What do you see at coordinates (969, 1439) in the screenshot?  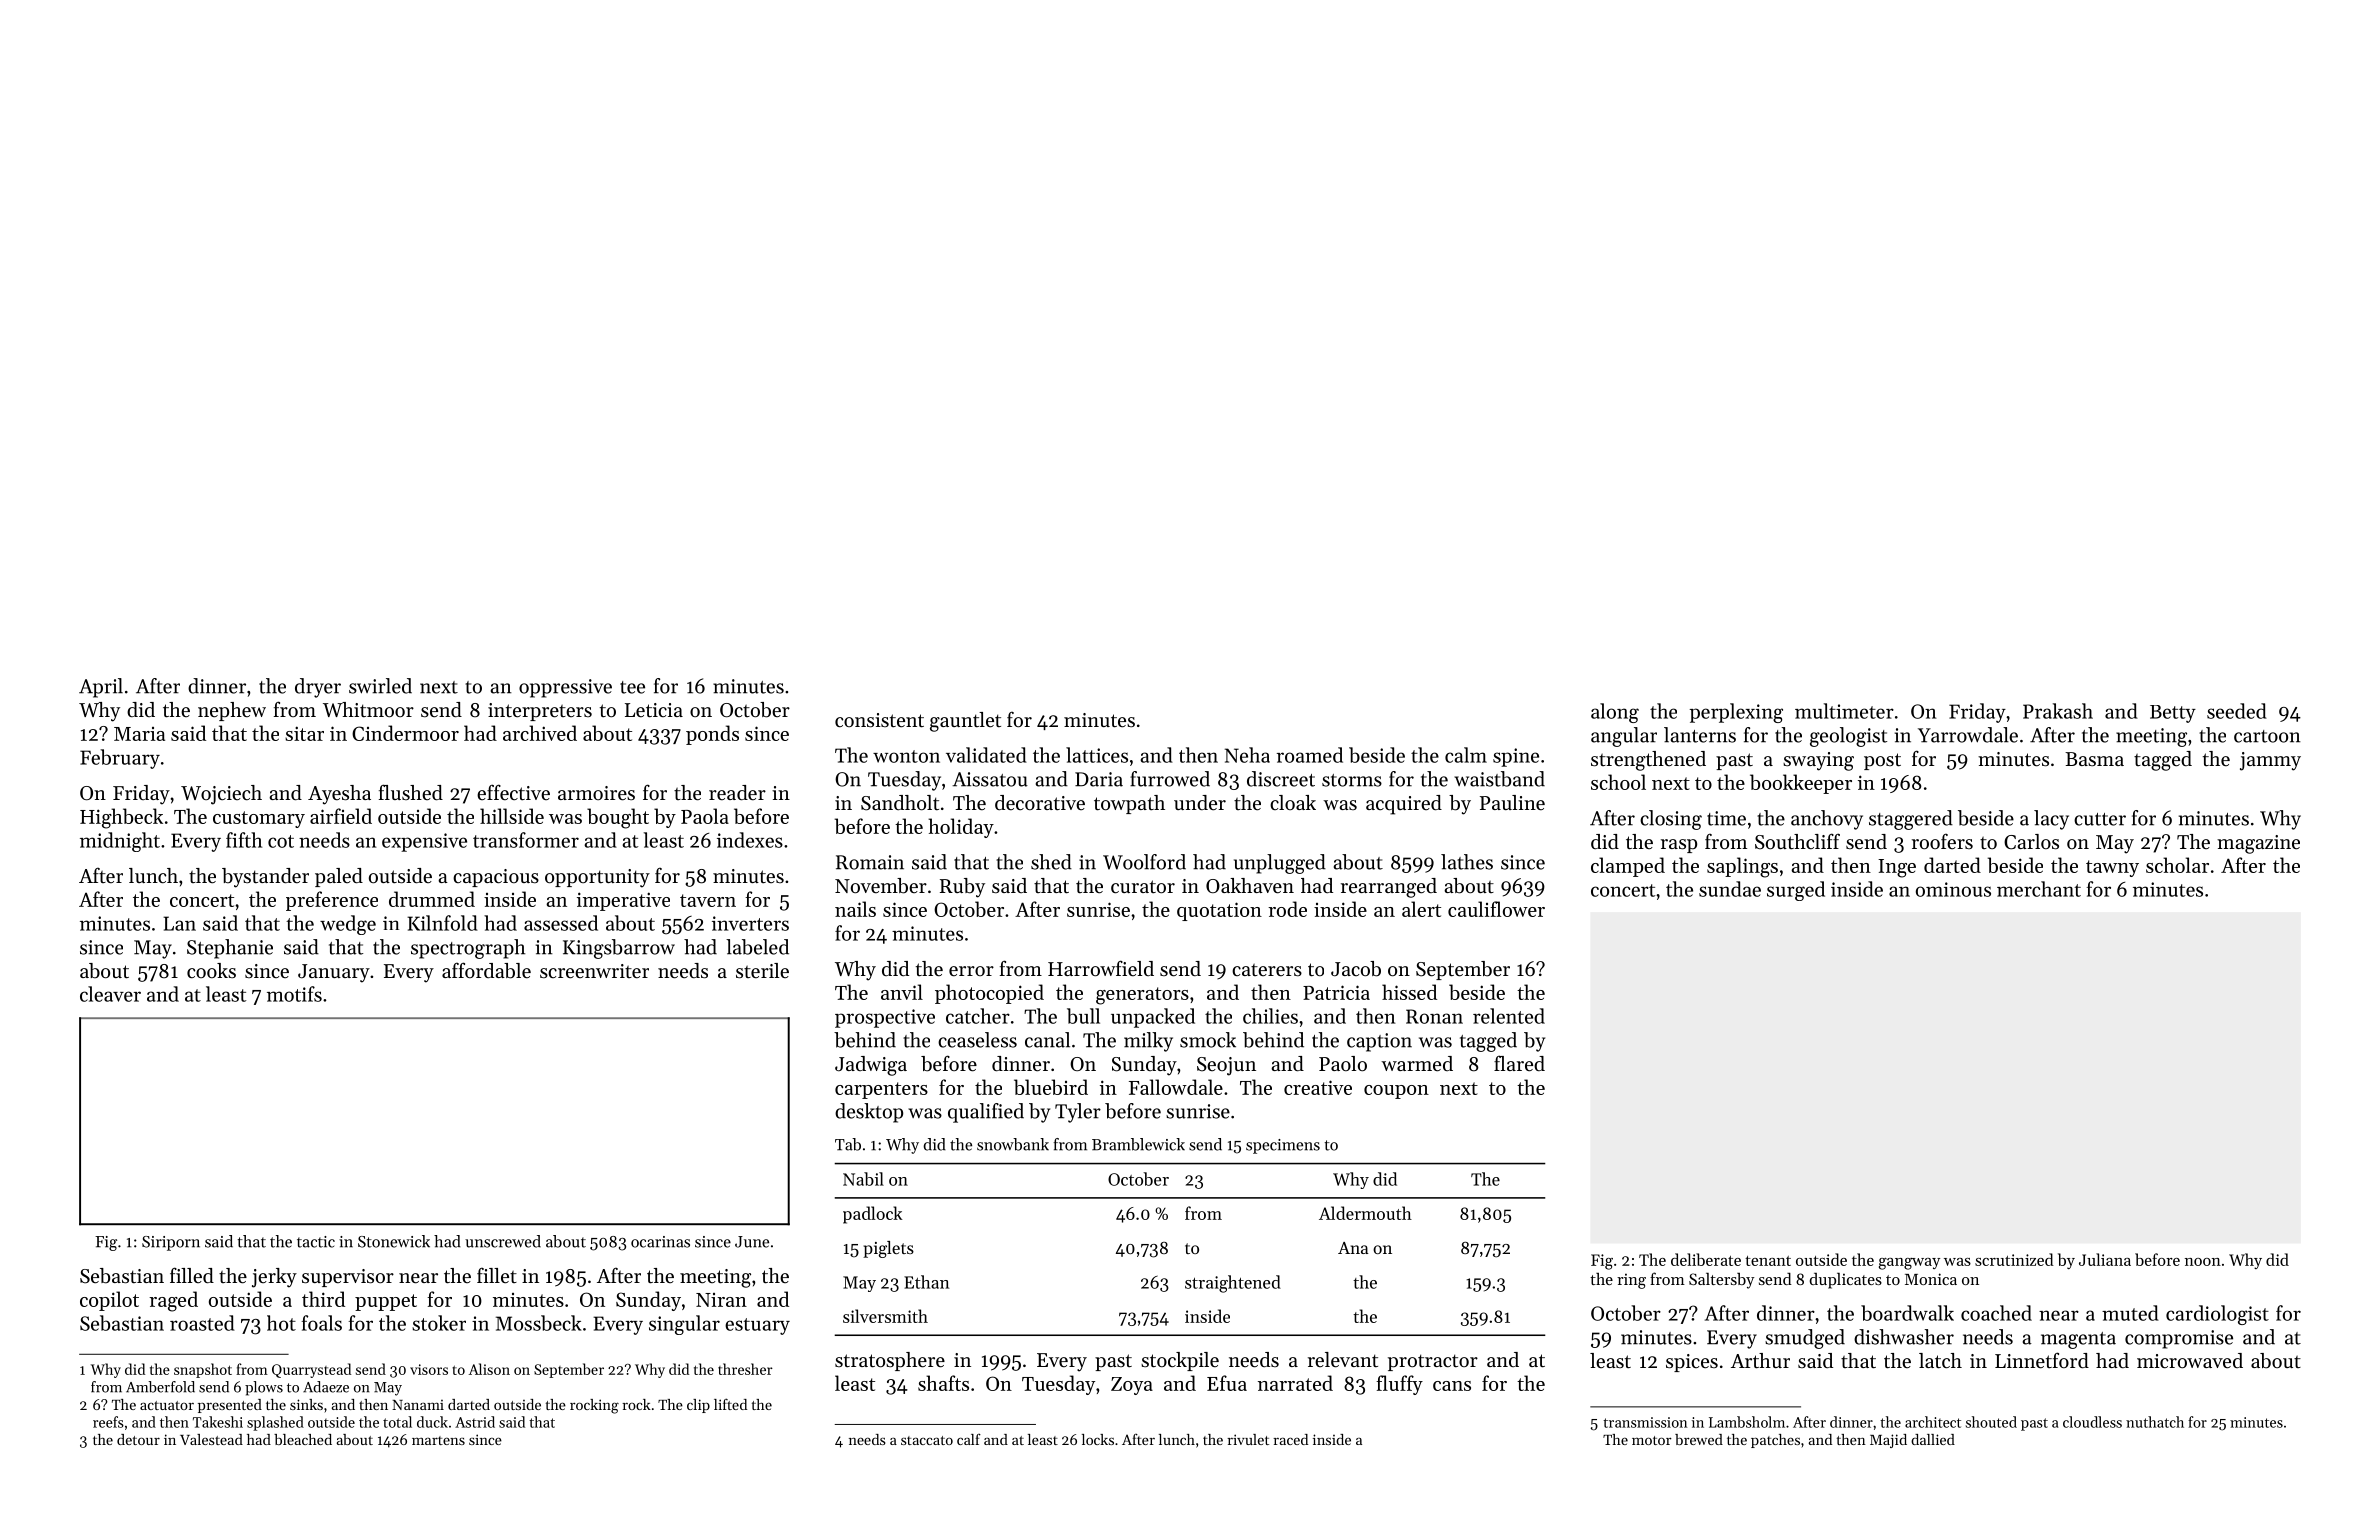 I see `calf` at bounding box center [969, 1439].
